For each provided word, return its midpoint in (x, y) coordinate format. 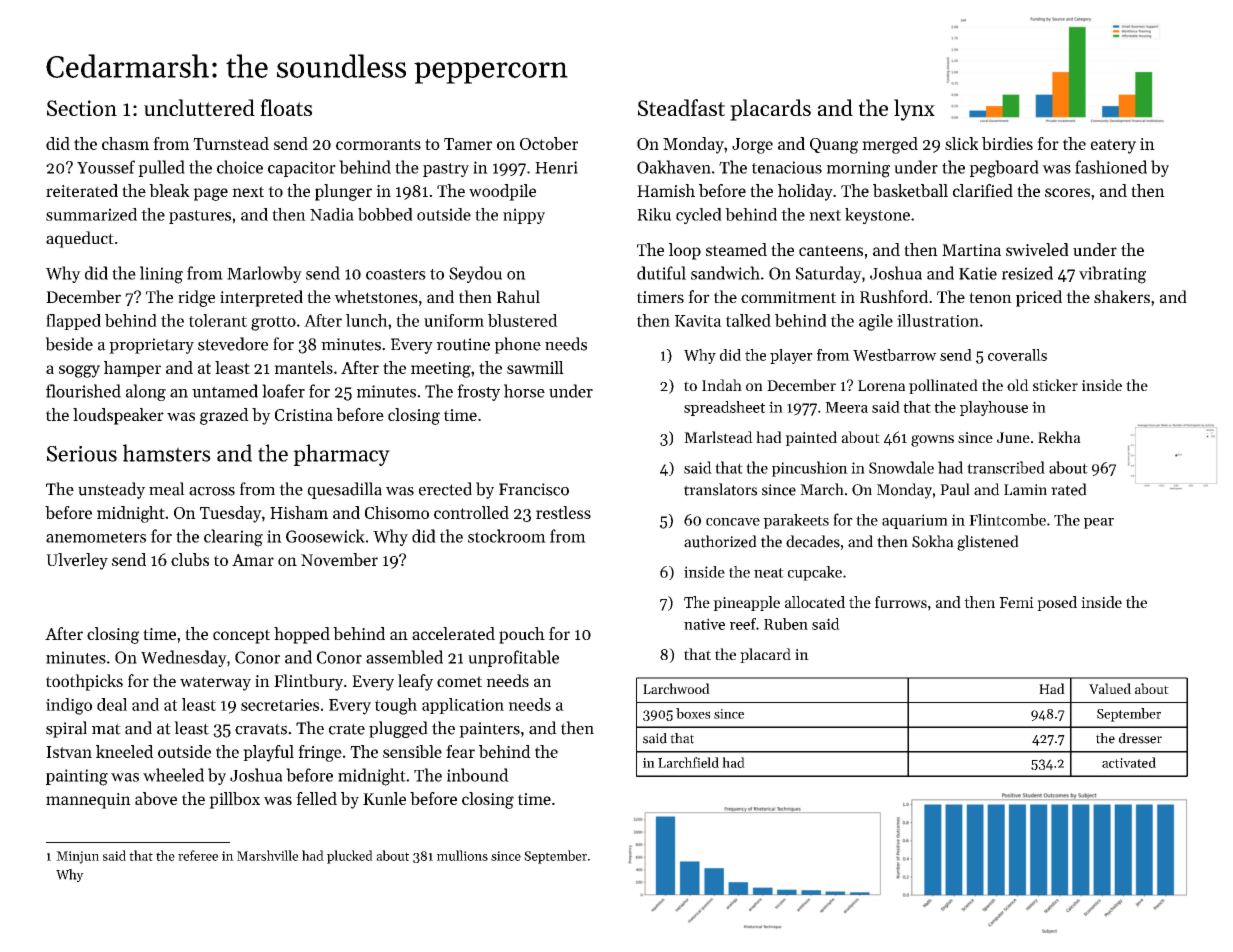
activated (1129, 762)
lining (161, 275)
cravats (261, 729)
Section (82, 108)
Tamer (468, 144)
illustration (938, 320)
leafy (415, 682)
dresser (1140, 738)
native (704, 624)
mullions (462, 855)
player (791, 356)
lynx (914, 110)
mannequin (88, 801)
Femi (1016, 602)
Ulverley (77, 561)
